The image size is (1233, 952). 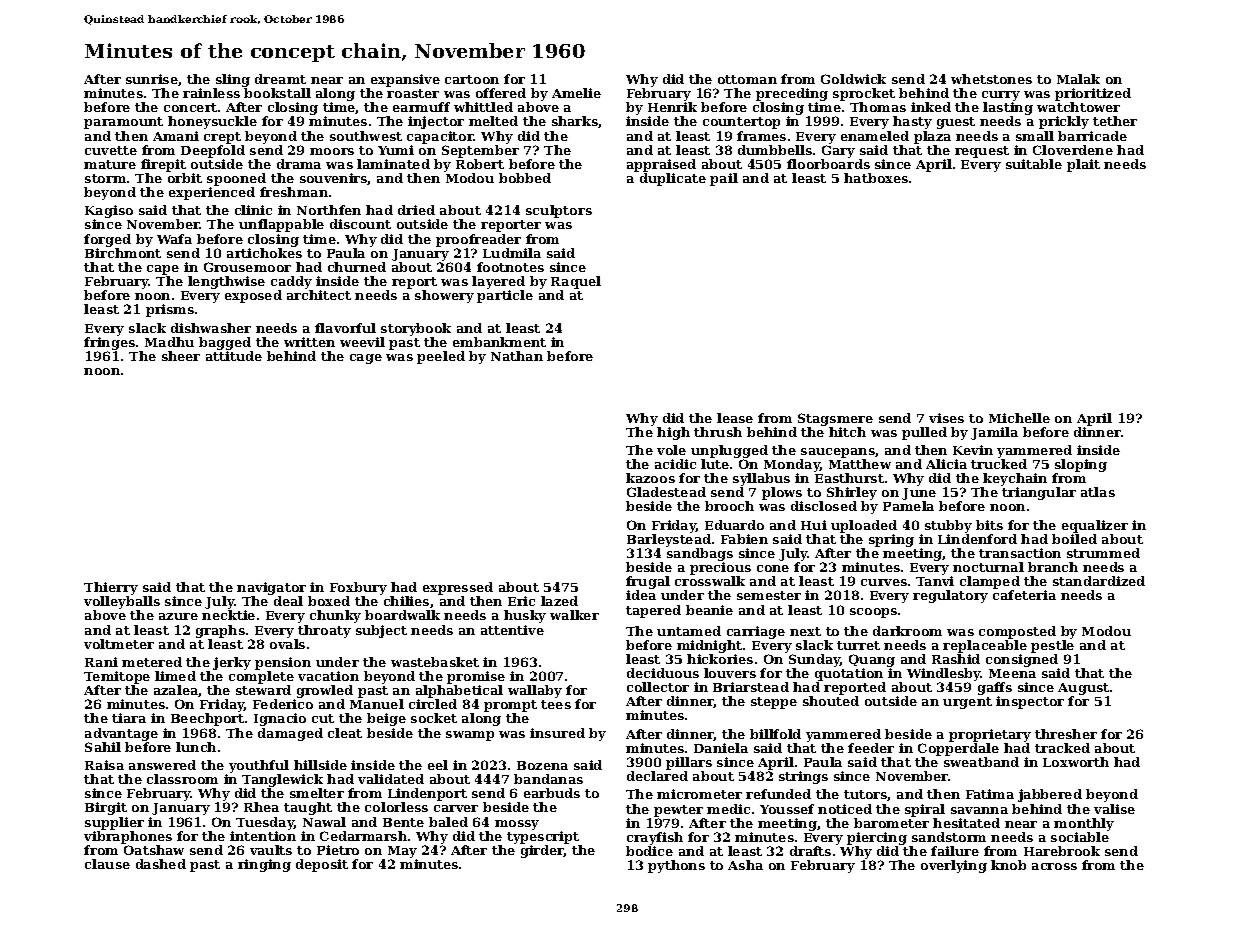 What do you see at coordinates (448, 822) in the screenshot?
I see `baled` at bounding box center [448, 822].
